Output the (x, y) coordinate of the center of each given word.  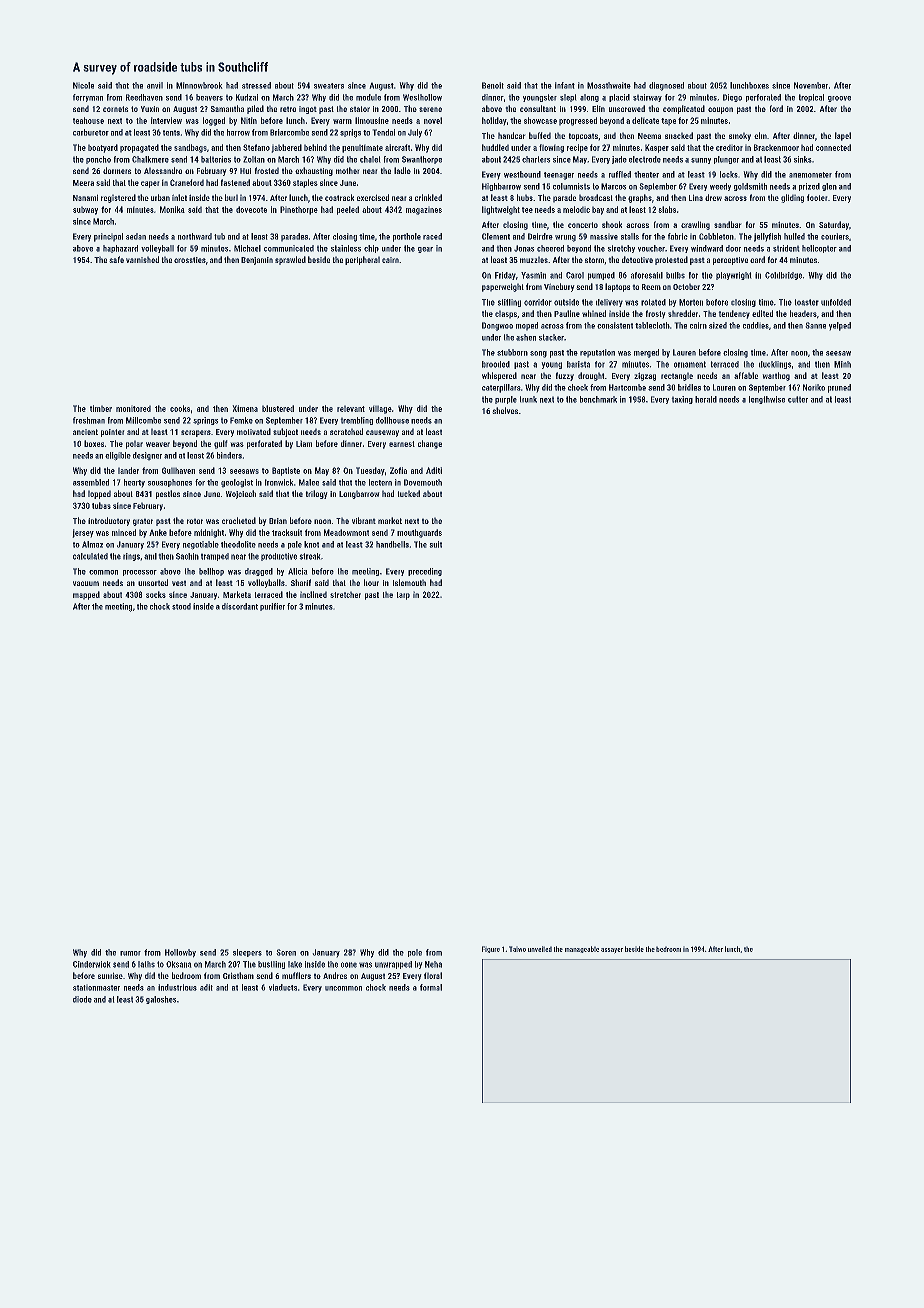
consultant (538, 108)
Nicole (83, 85)
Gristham (238, 975)
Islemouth (409, 582)
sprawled (290, 260)
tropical (811, 98)
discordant (240, 606)
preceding (425, 572)
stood (181, 606)
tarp (403, 596)
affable (746, 375)
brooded (496, 364)
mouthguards (419, 533)
